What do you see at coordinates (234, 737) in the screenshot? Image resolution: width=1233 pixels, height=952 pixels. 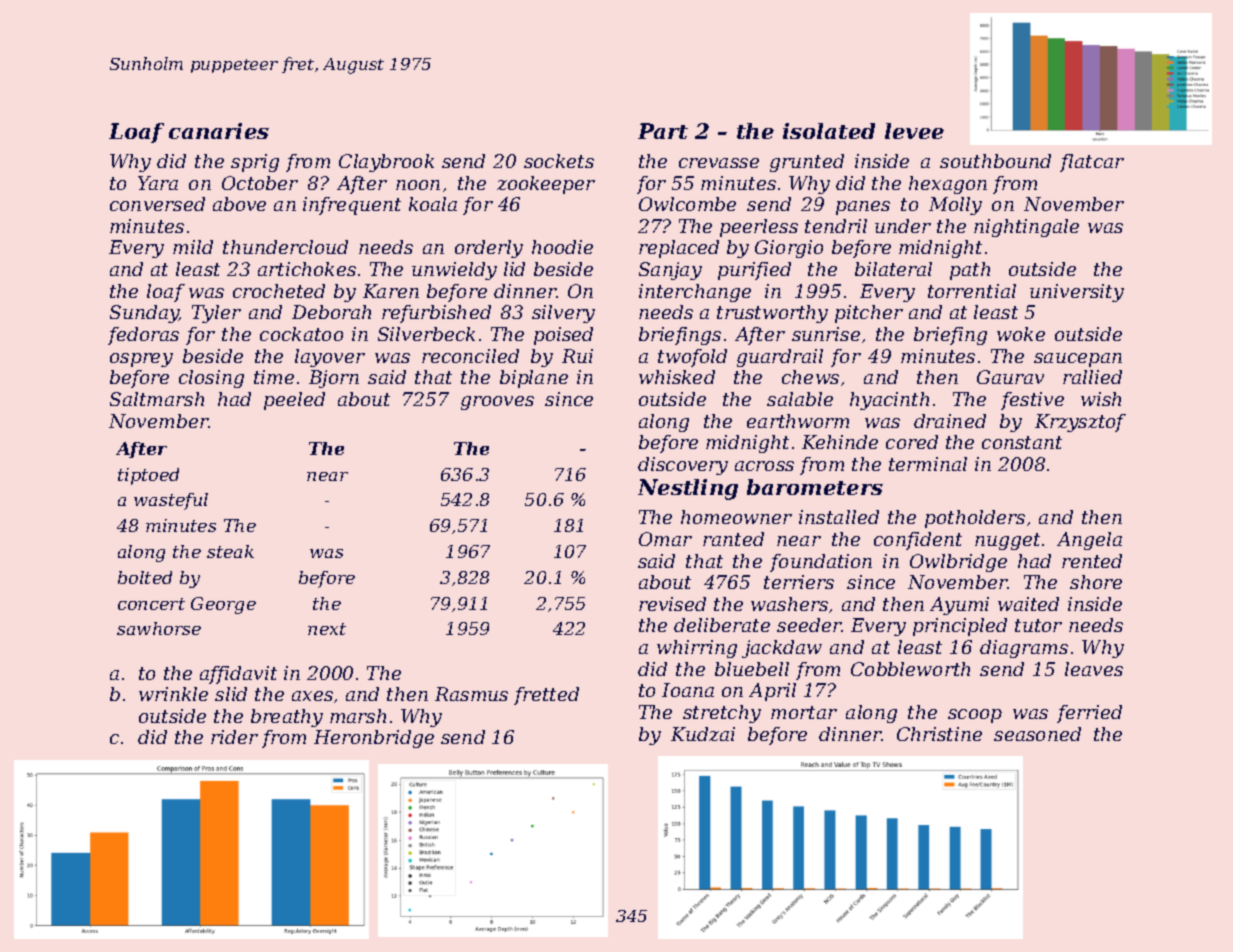 I see `rider` at bounding box center [234, 737].
